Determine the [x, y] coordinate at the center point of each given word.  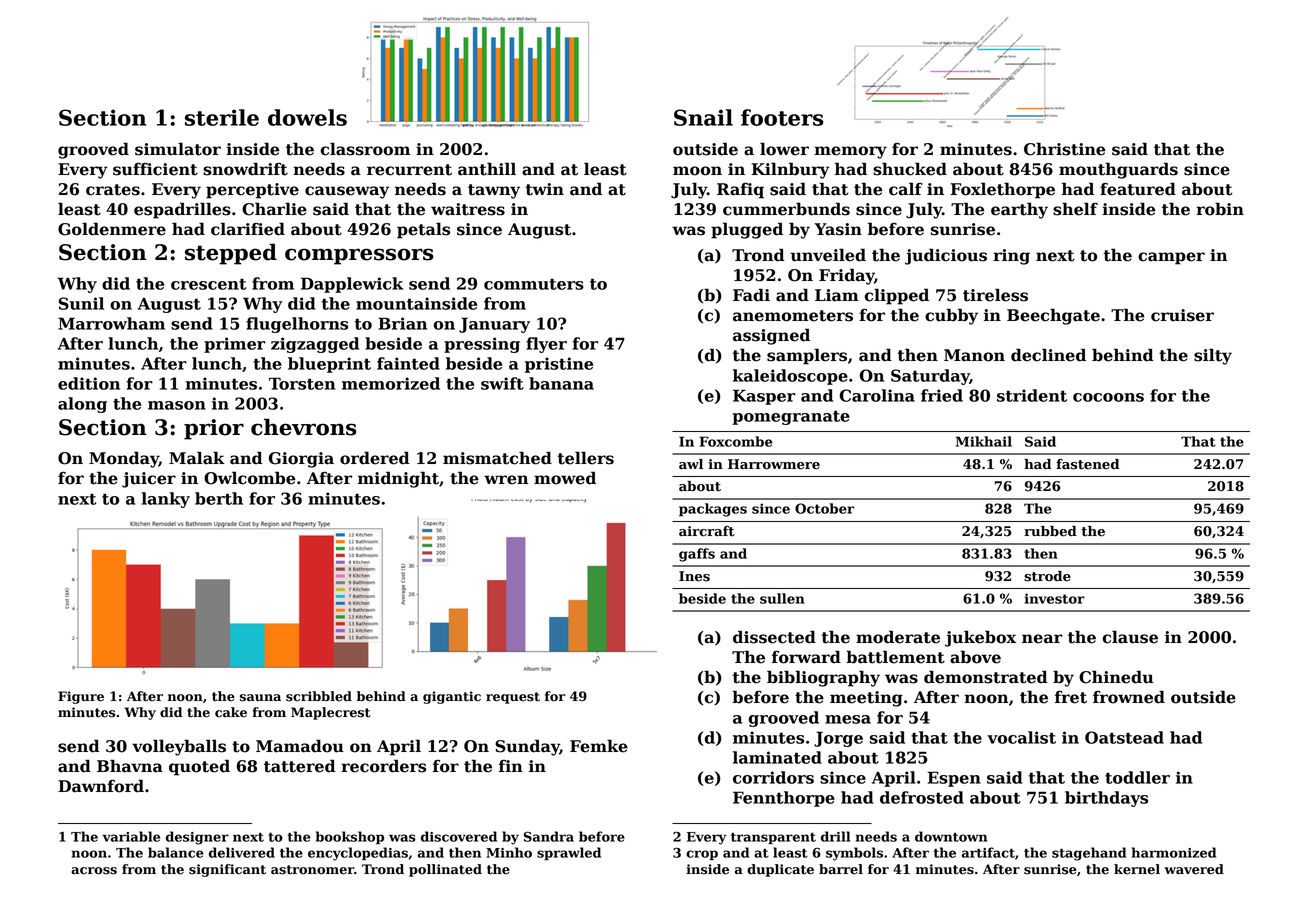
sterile [222, 117]
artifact [988, 852]
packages [713, 510]
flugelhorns [297, 325]
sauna [260, 698]
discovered [459, 836]
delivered [242, 852]
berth [219, 498]
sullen [782, 598]
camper [1171, 258]
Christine [1064, 149]
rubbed [1050, 531]
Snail [703, 117]
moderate [898, 637]
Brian [402, 323]
